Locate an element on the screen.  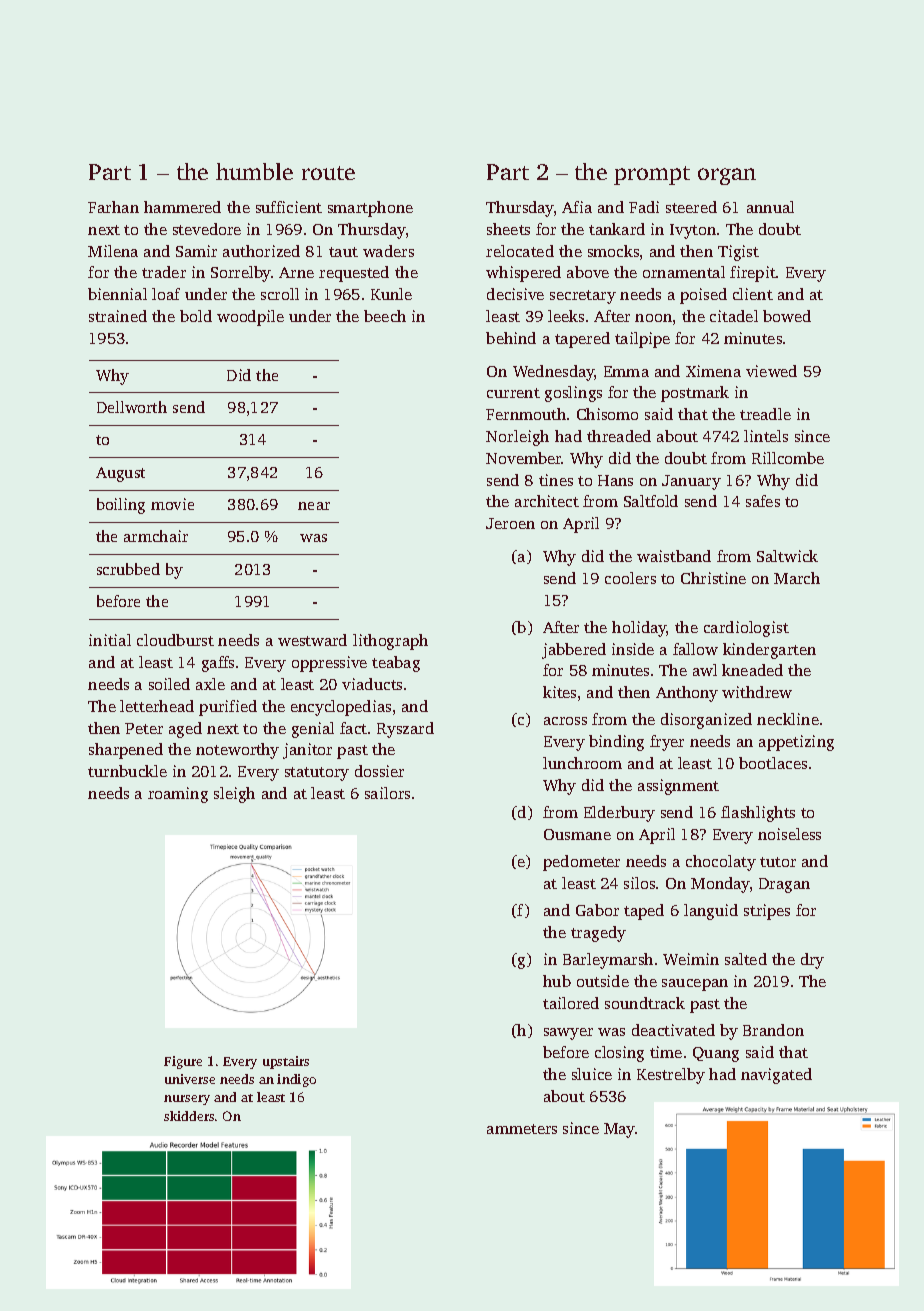
sailors is located at coordinates (387, 793).
